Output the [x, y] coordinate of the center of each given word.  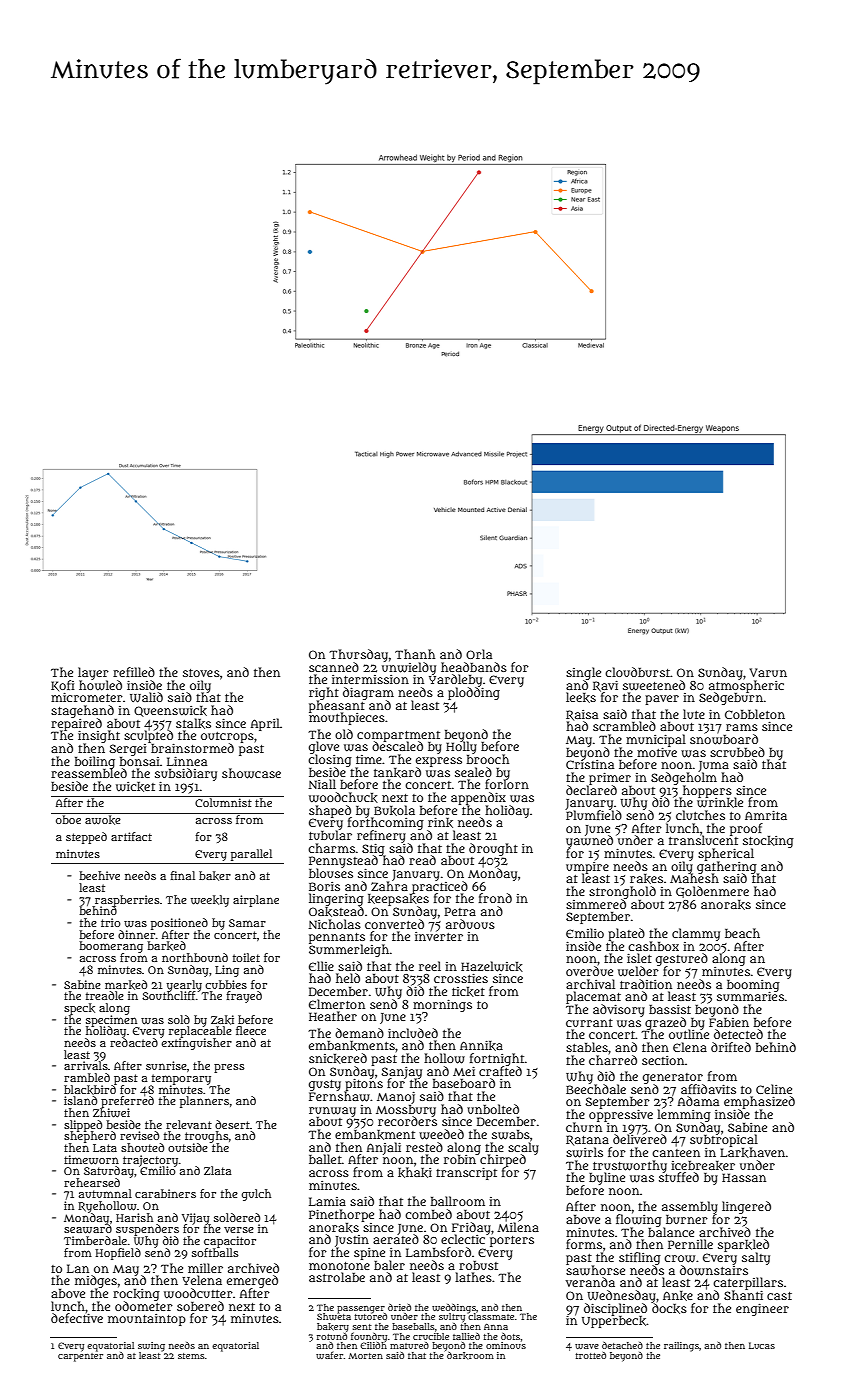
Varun [768, 672]
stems [191, 1356]
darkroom [470, 1356]
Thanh [415, 654]
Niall [322, 784]
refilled [134, 672]
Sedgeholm [684, 778]
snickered [338, 1058]
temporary [181, 1079]
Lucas [762, 1345]
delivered [640, 1139]
